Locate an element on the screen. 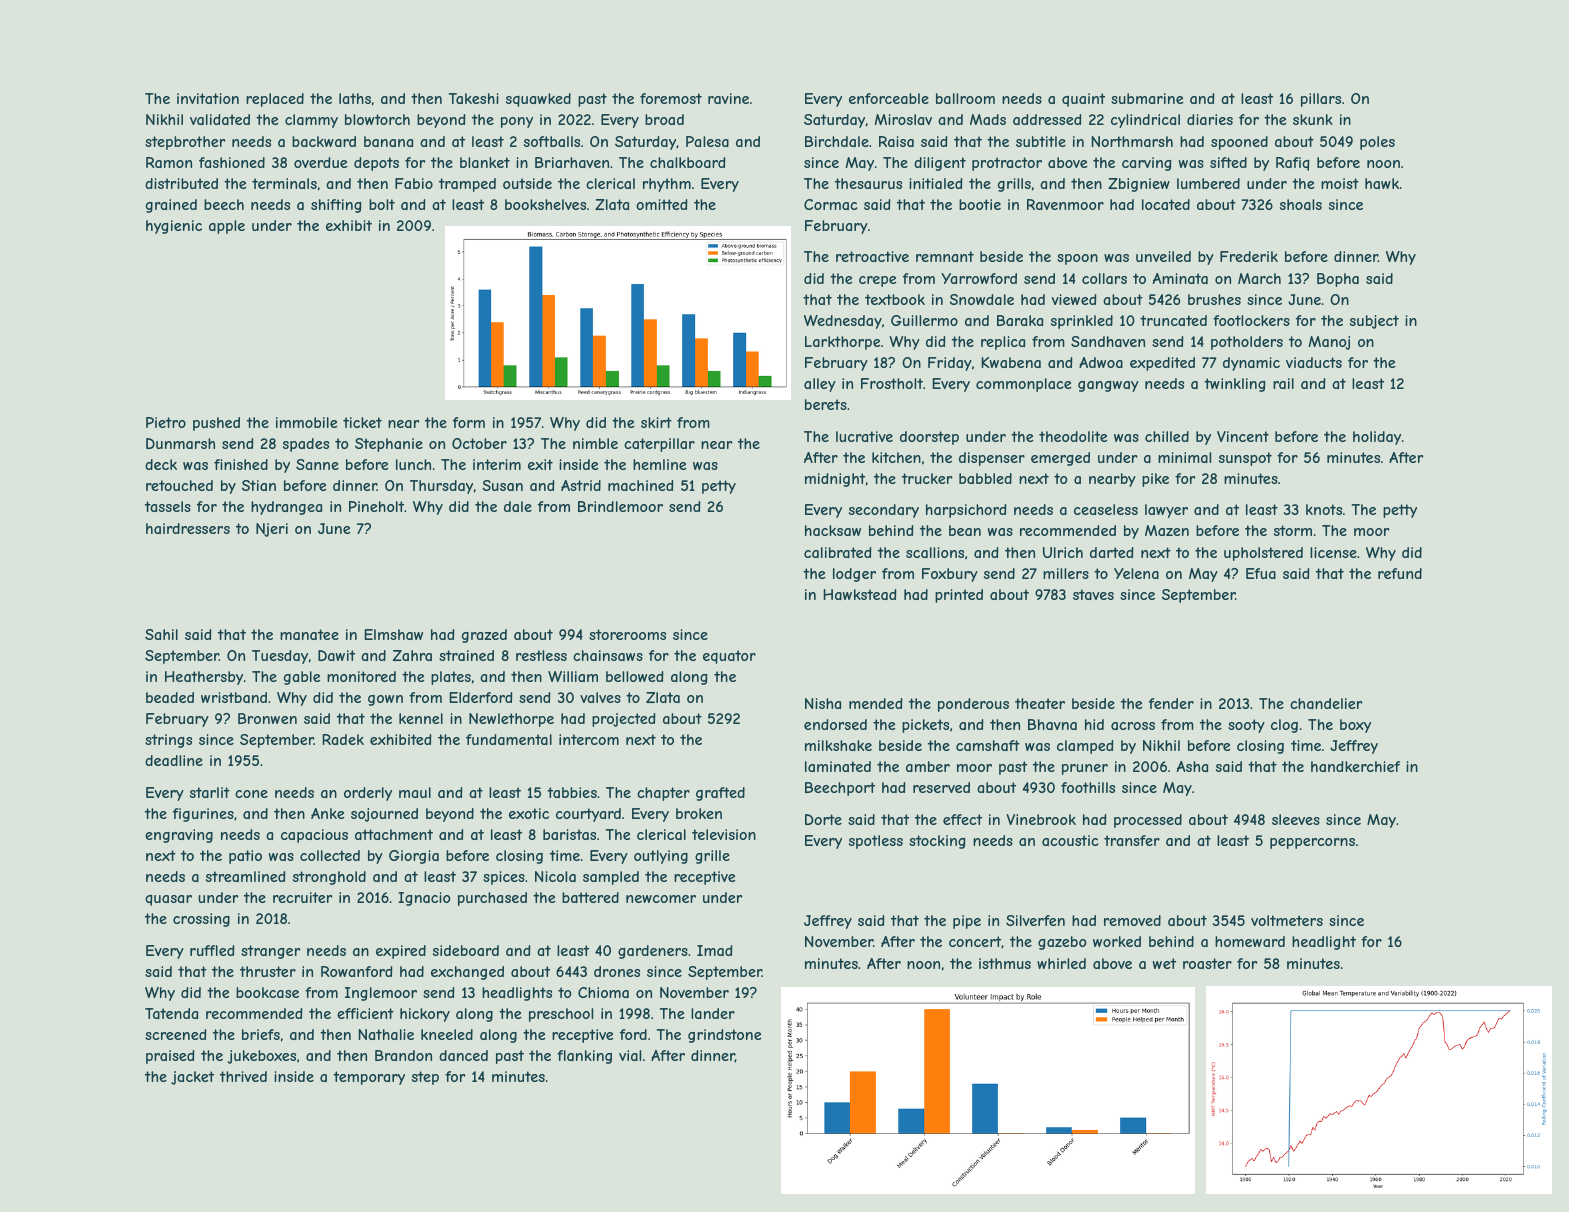 The width and height of the screenshot is (1569, 1212). temporary is located at coordinates (369, 1078).
